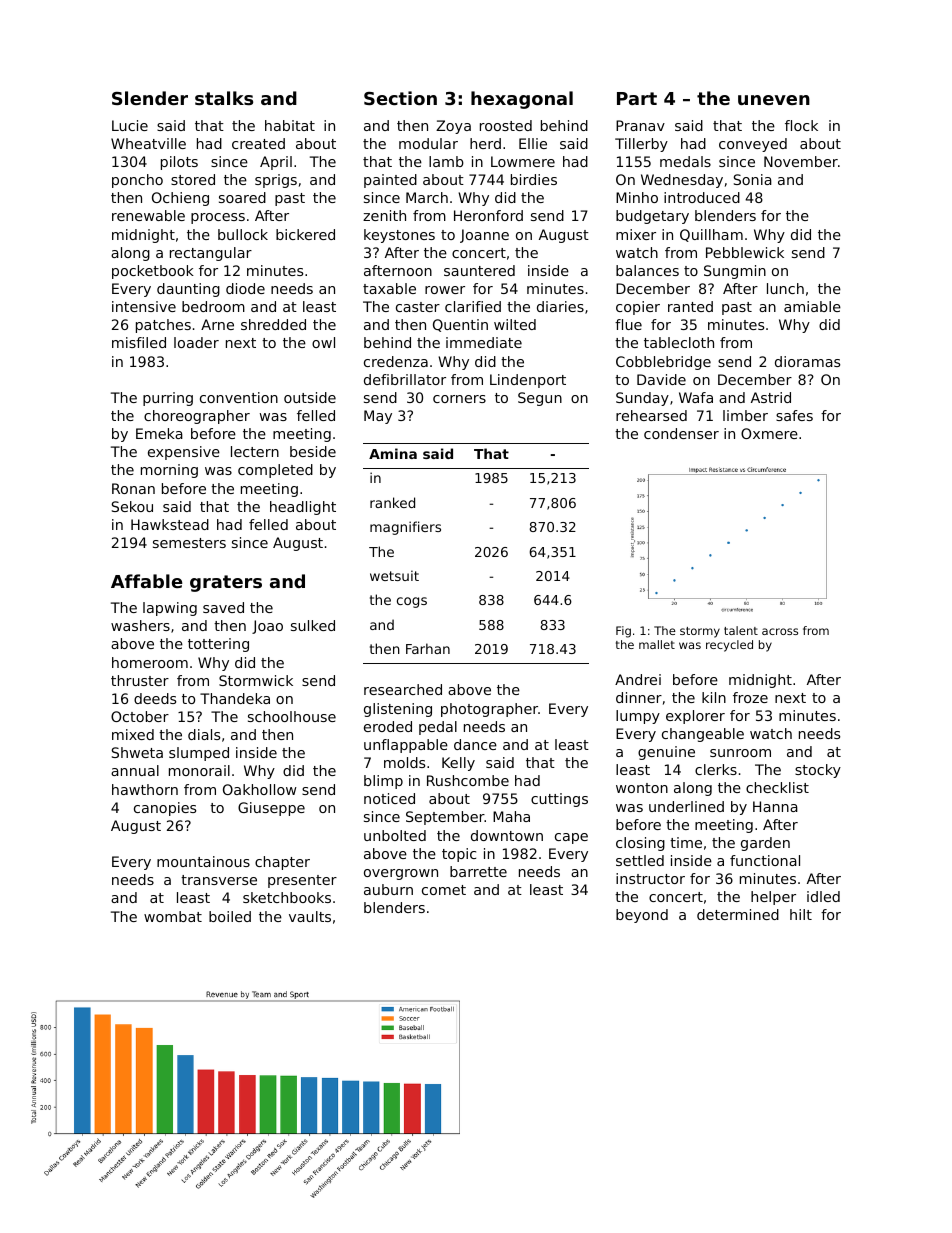 The height and width of the page is (1233, 952). Describe the element at coordinates (173, 916) in the page. I see `wombat` at that location.
